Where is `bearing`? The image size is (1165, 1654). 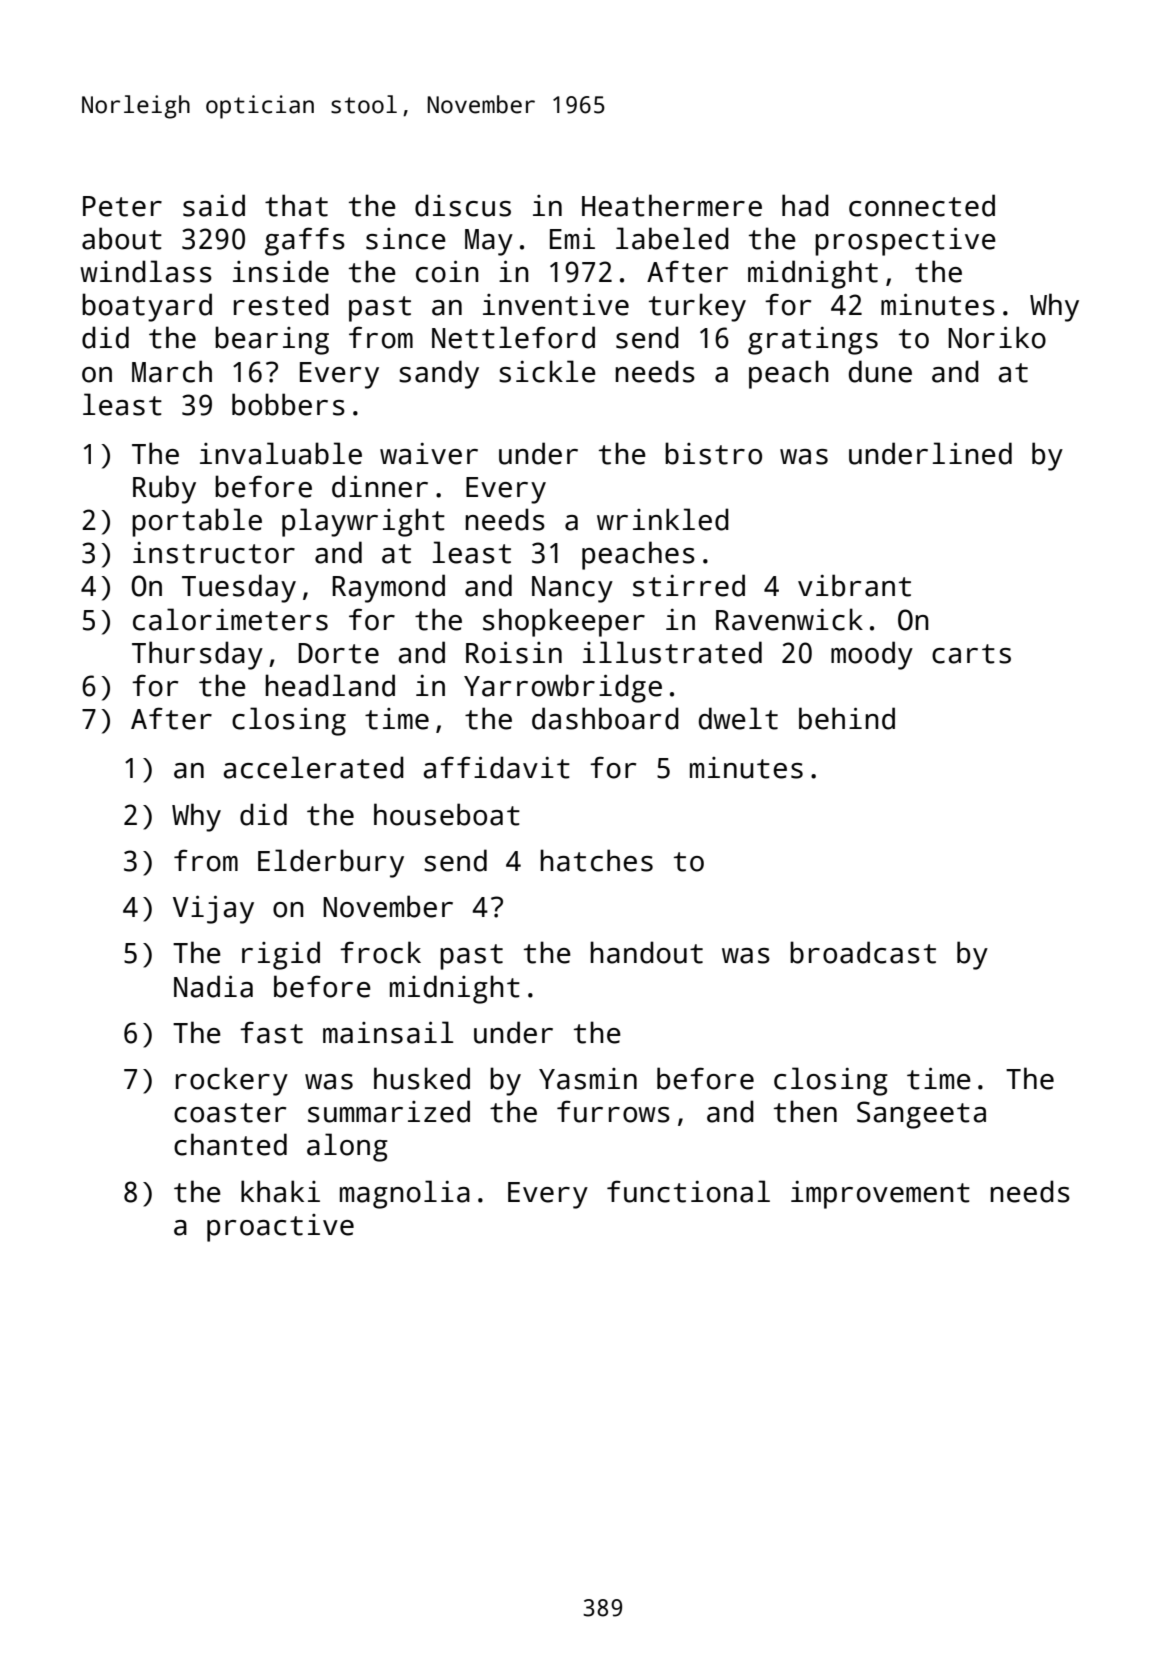
bearing is located at coordinates (272, 340).
